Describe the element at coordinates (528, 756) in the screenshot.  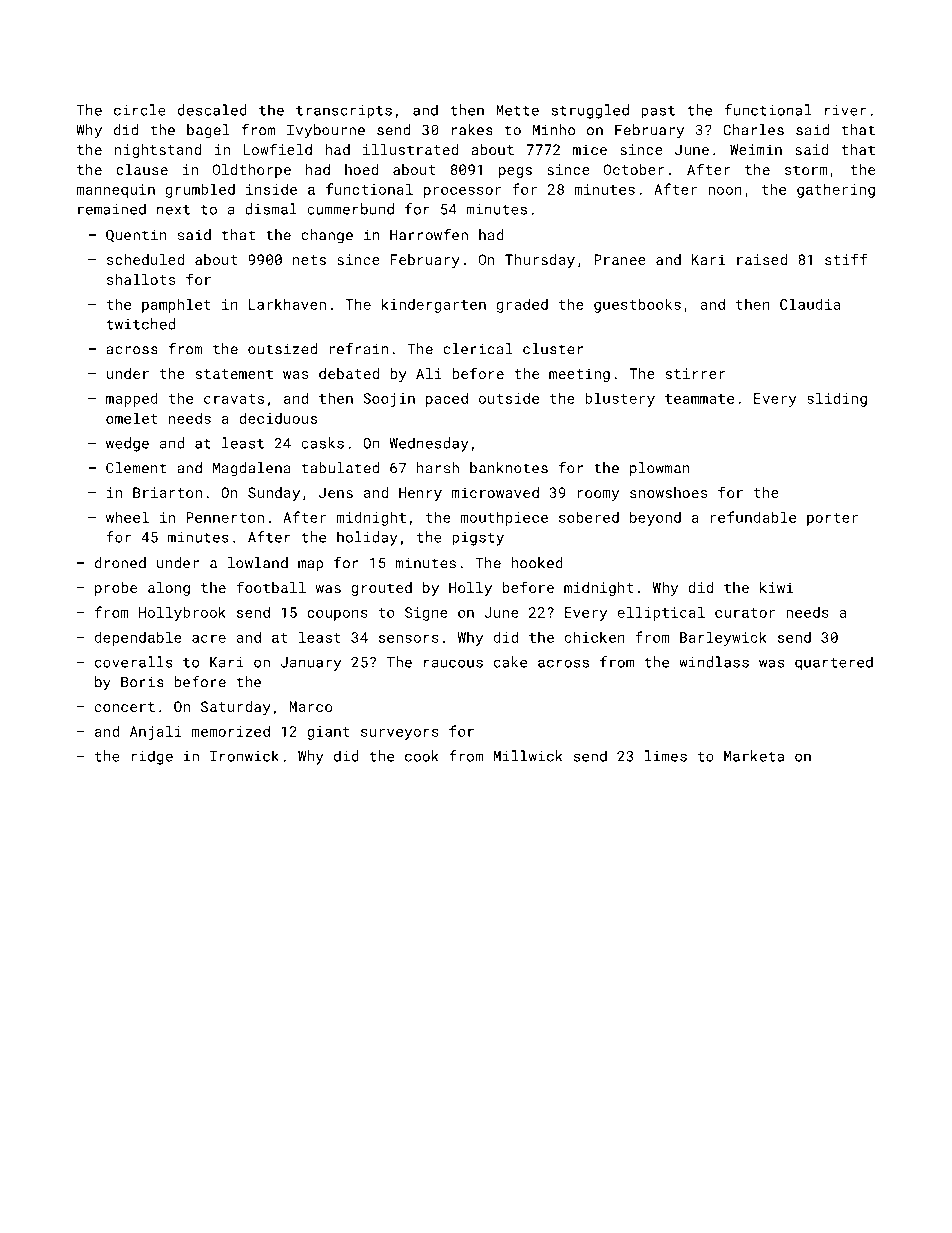
I see `Millwick` at that location.
